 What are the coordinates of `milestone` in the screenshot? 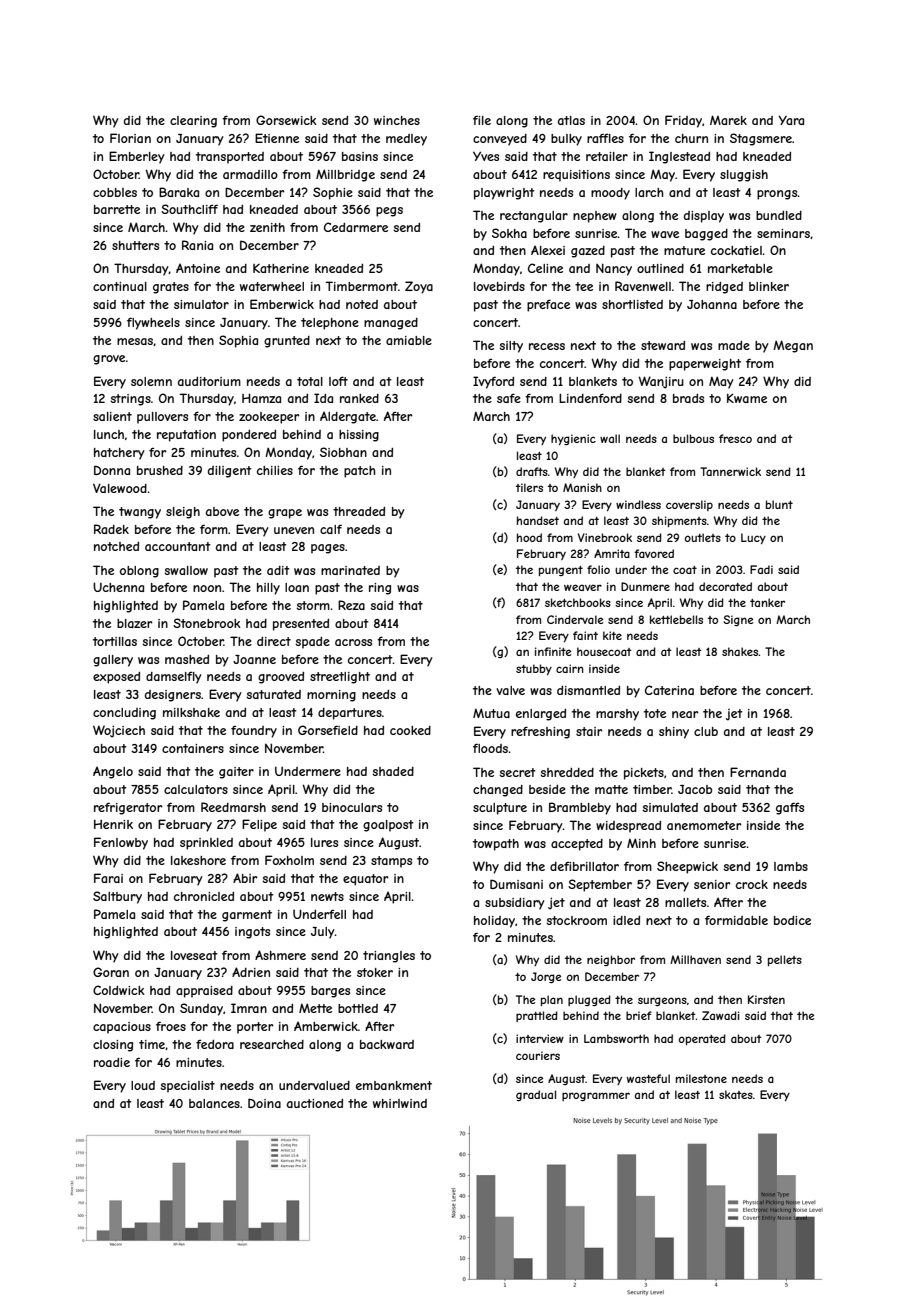 It's located at (701, 1078).
